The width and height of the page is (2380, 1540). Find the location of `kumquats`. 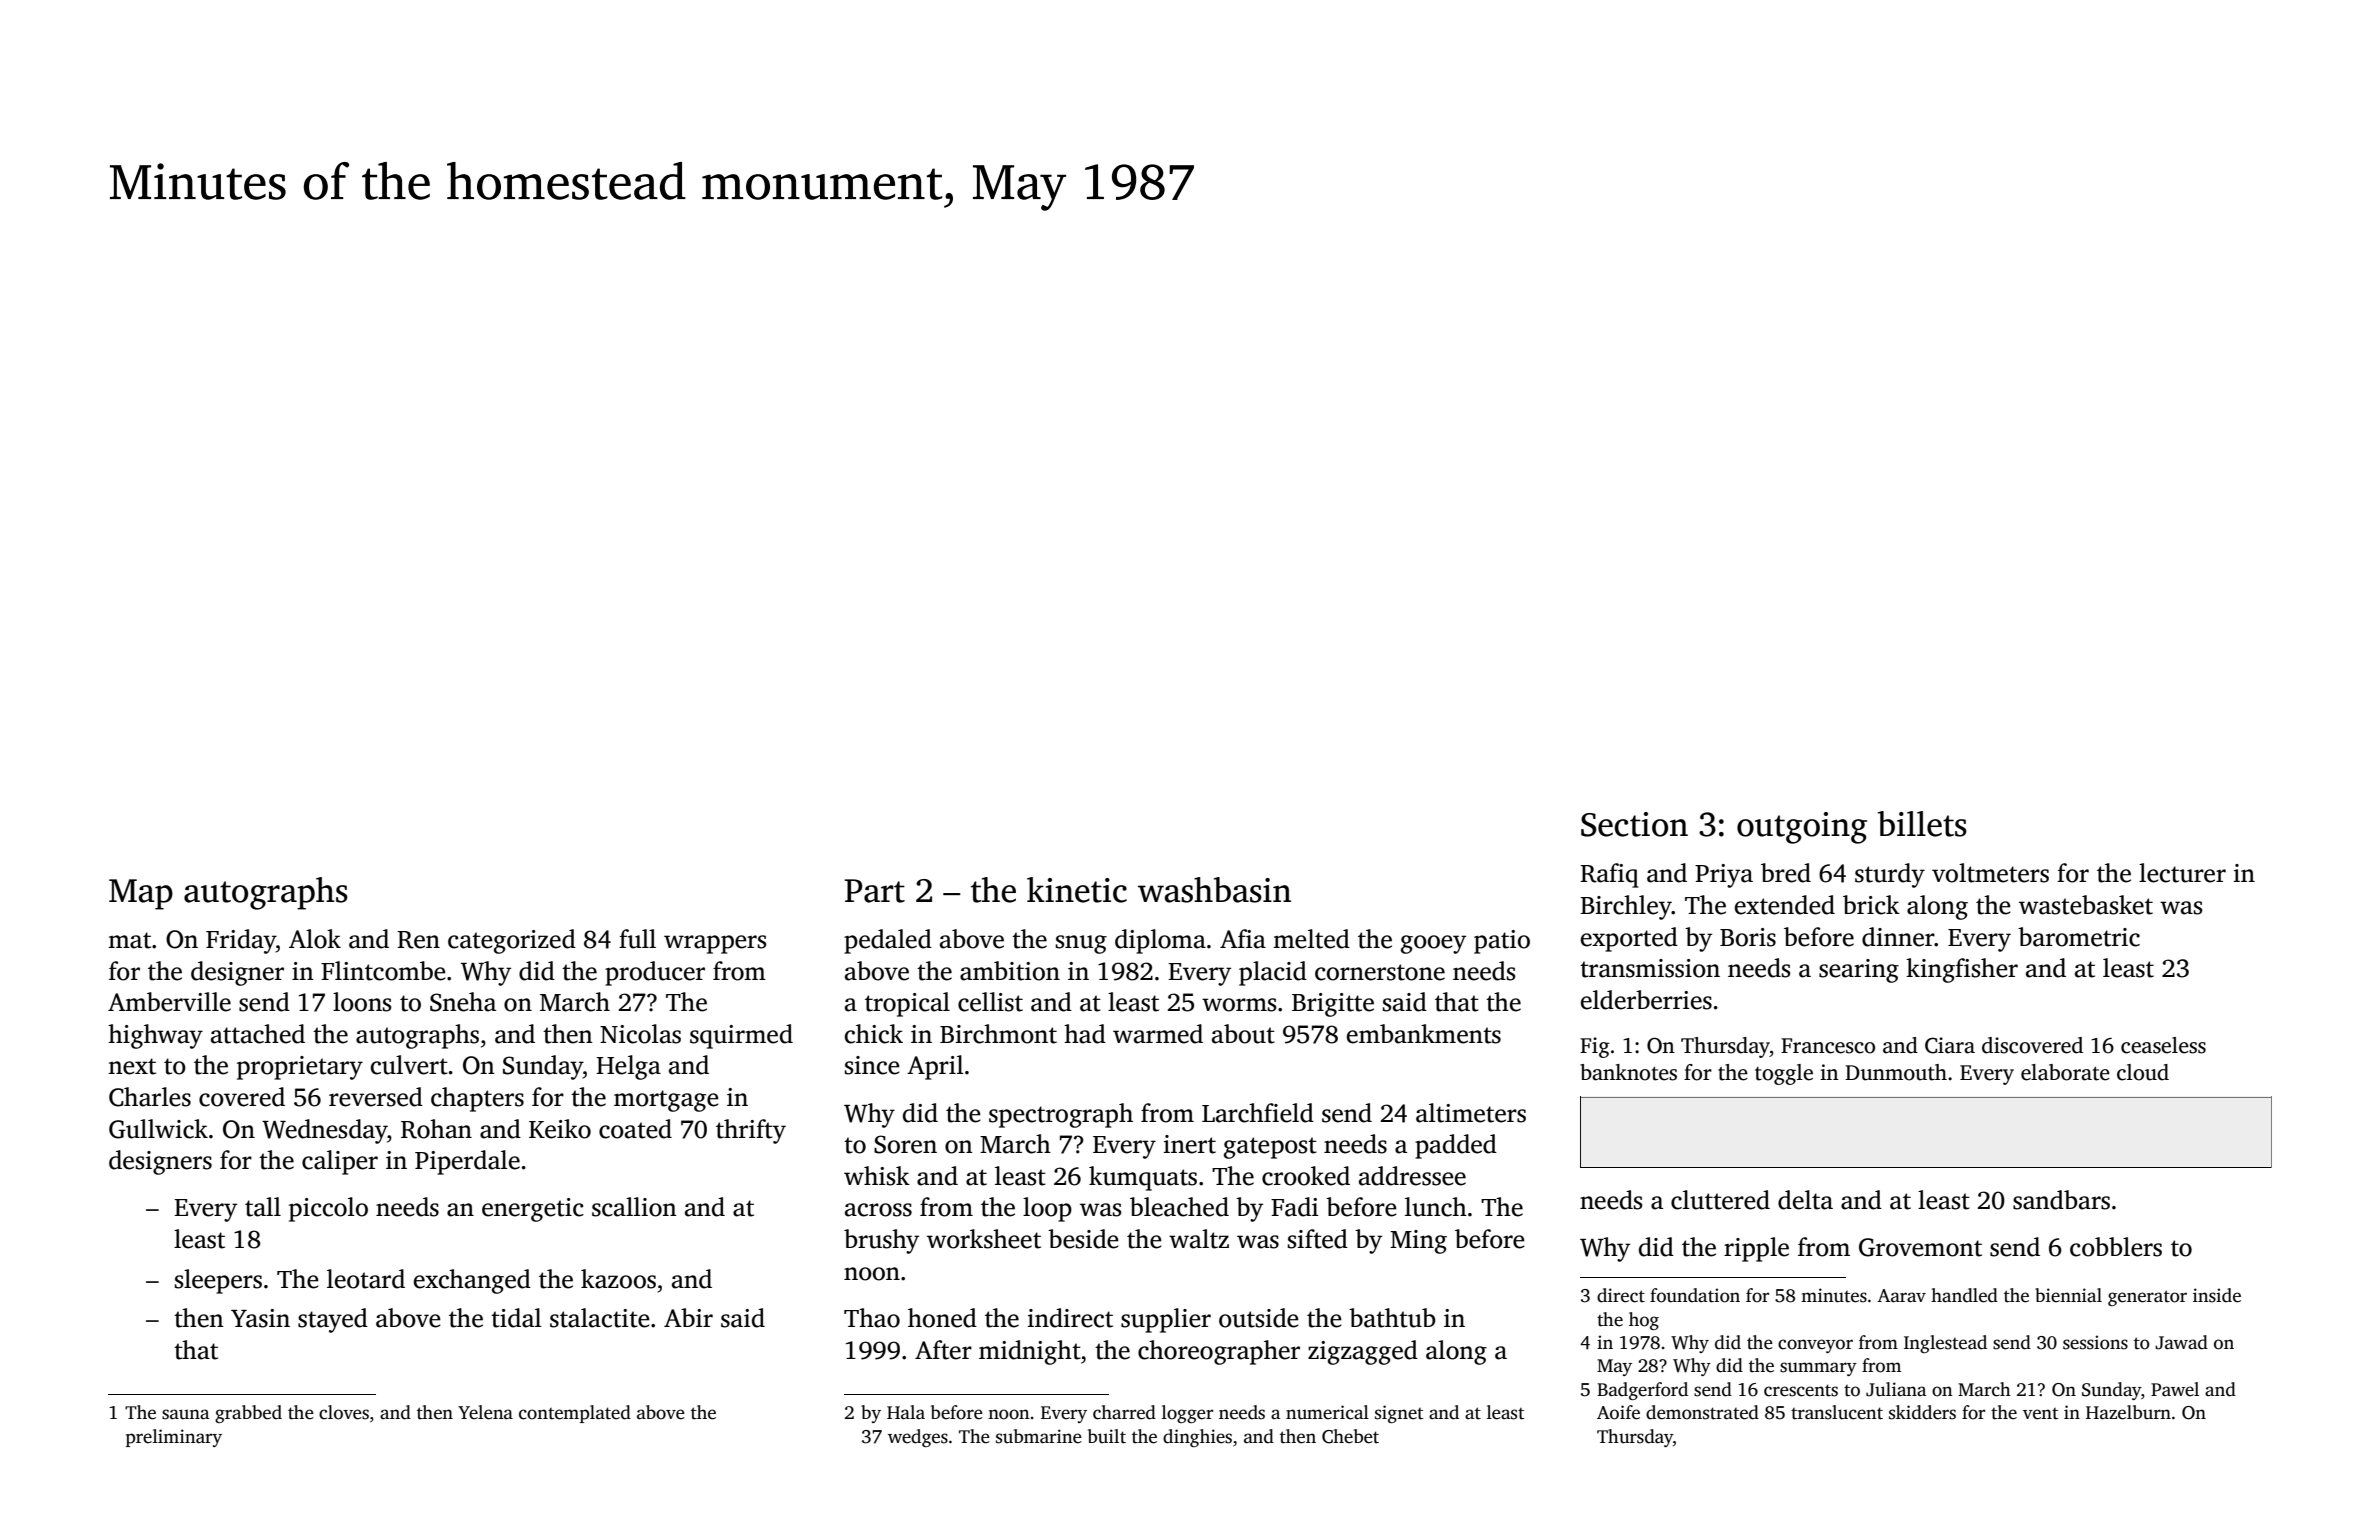

kumquats is located at coordinates (1143, 1178).
